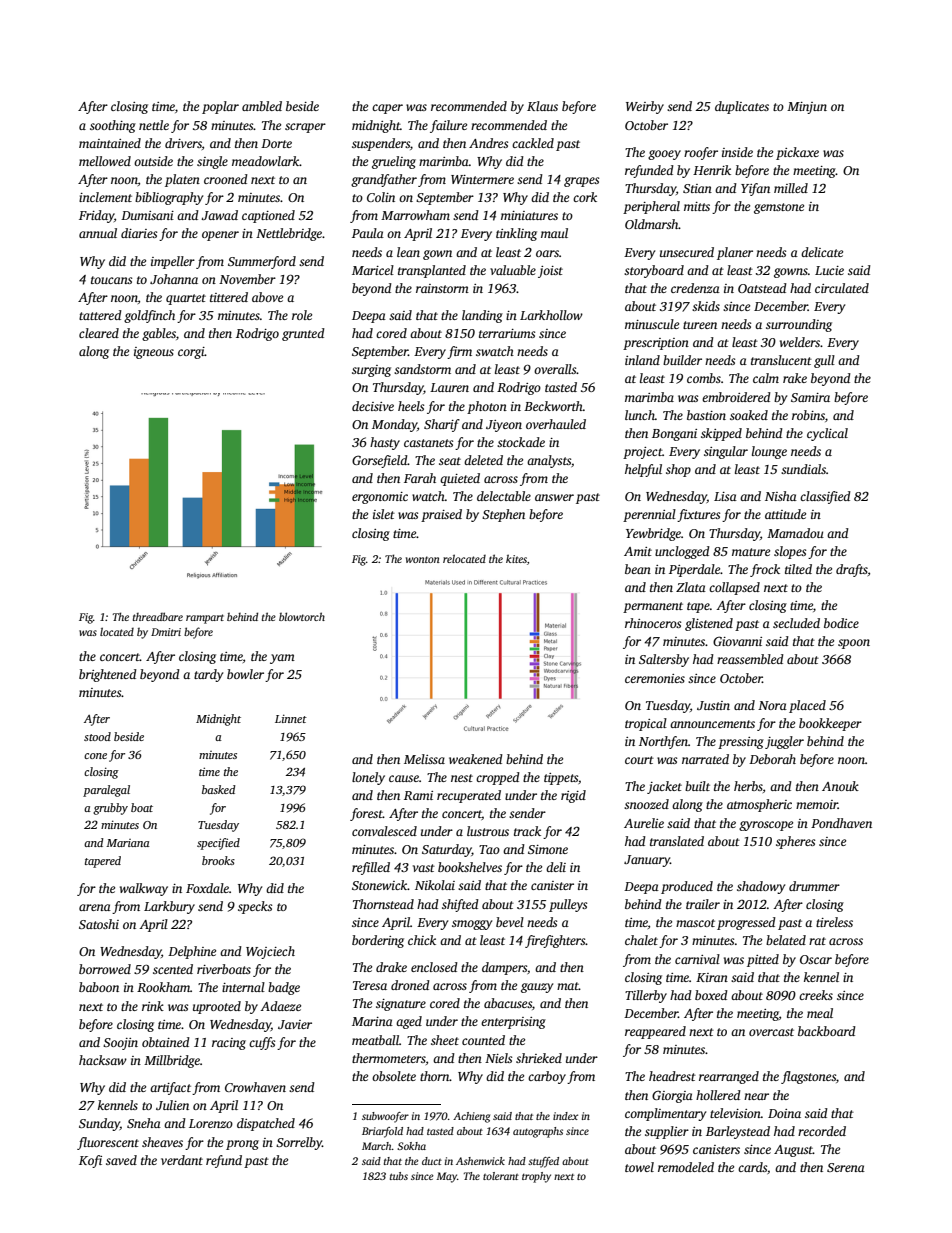  What do you see at coordinates (409, 1022) in the image?
I see `aged` at bounding box center [409, 1022].
